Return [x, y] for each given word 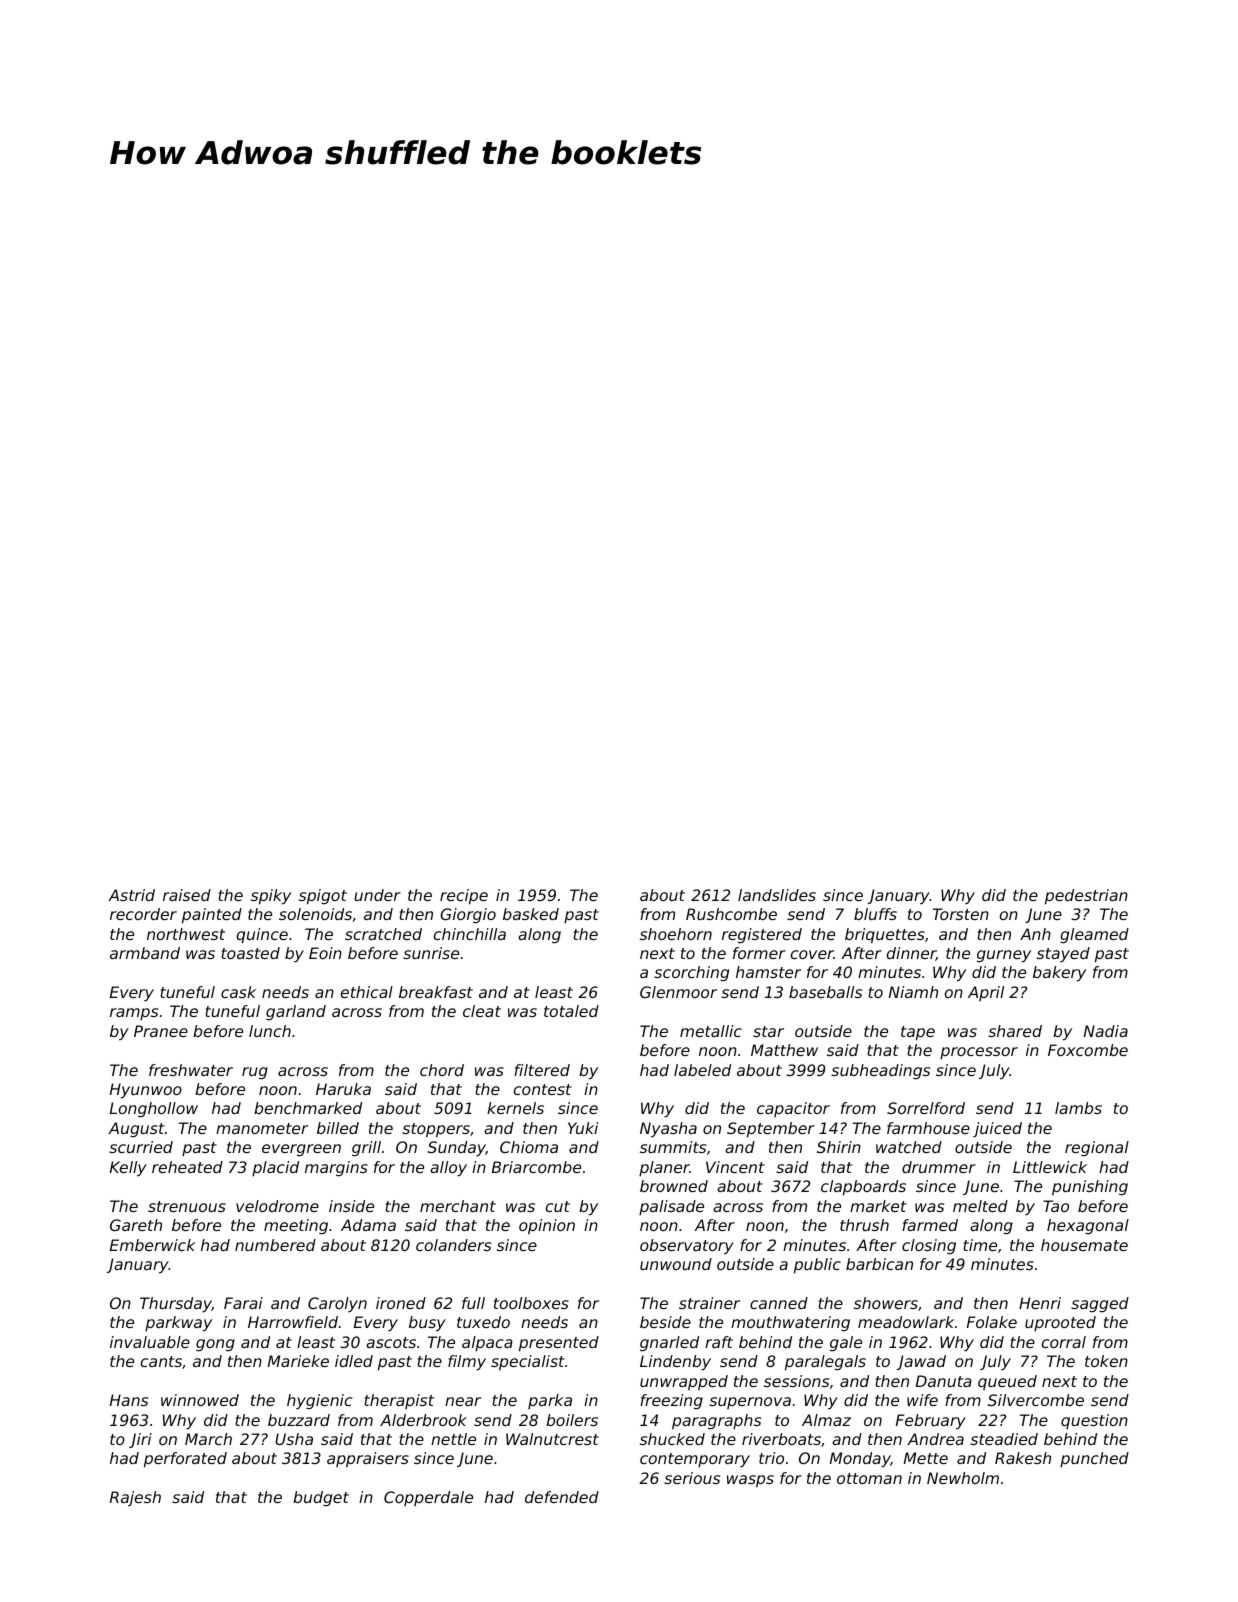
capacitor [793, 1109]
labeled [702, 1070]
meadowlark [906, 1322]
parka [550, 1401]
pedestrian [1086, 897]
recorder [143, 914]
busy [427, 1324]
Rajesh [135, 1499]
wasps [750, 1481]
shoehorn [676, 934]
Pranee [161, 1031]
